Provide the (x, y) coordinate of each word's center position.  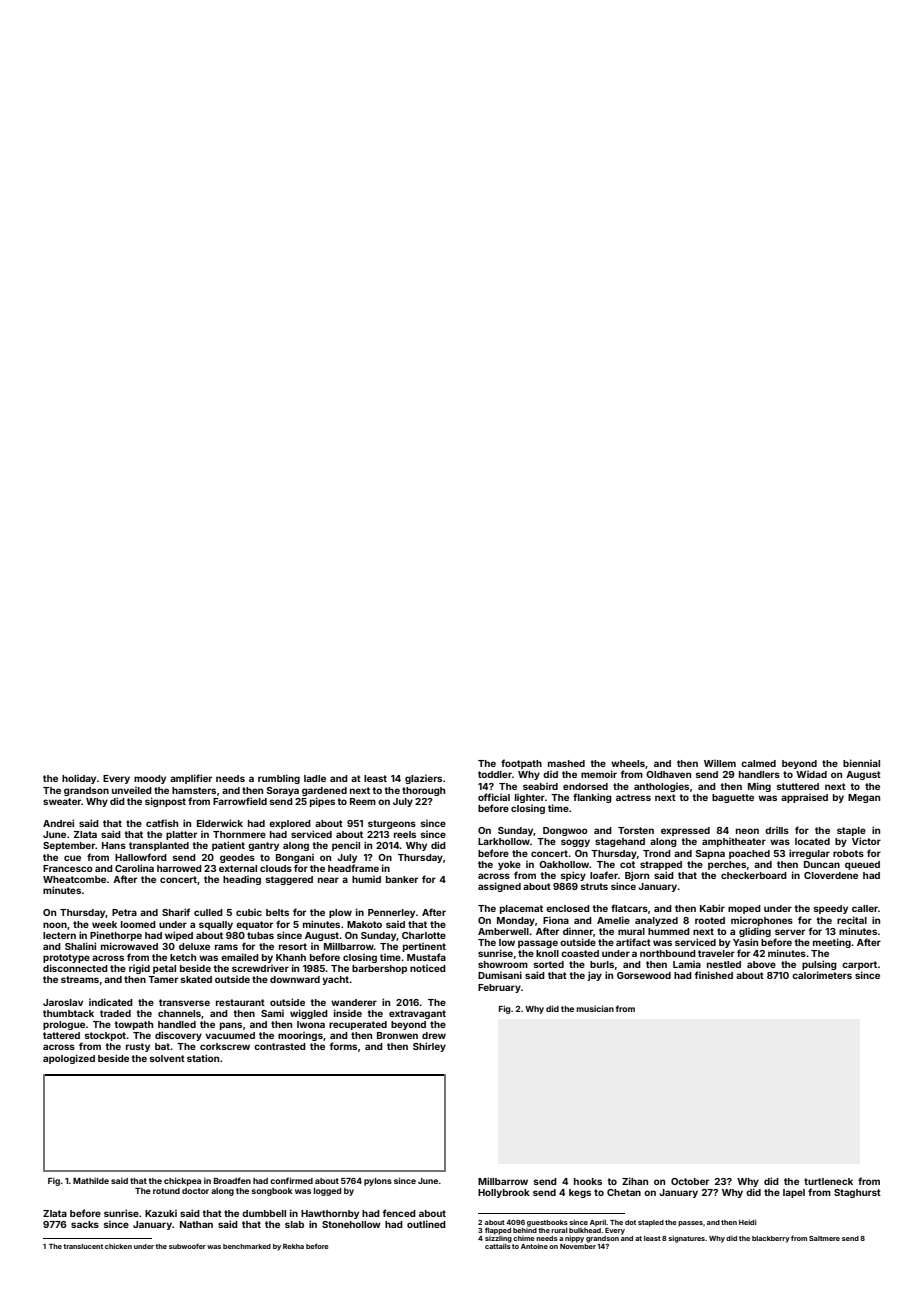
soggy (575, 843)
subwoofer (187, 1246)
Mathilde (91, 1180)
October (690, 1181)
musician (595, 1008)
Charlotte (424, 935)
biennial (861, 763)
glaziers (423, 779)
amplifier (191, 779)
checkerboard (754, 875)
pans (231, 1026)
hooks (588, 1181)
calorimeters (822, 975)
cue (72, 858)
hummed (669, 931)
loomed (138, 924)
